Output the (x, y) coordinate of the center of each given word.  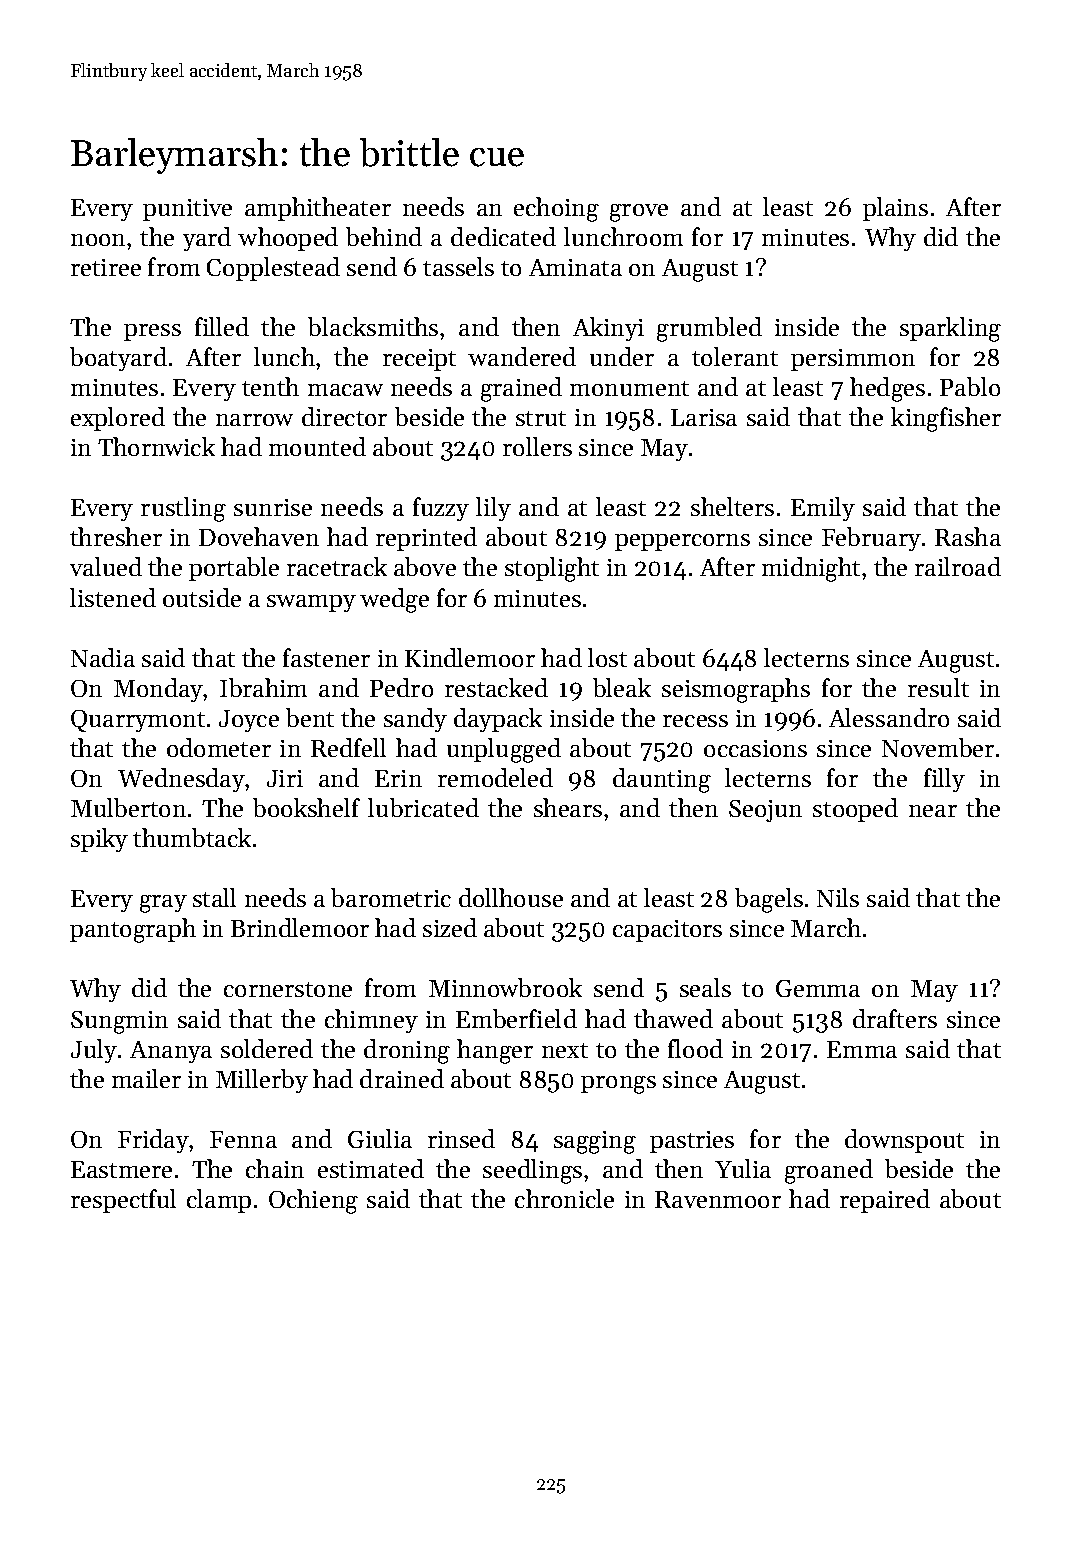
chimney (371, 1021)
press (152, 332)
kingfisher (946, 419)
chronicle (564, 1198)
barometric (391, 897)
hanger (495, 1051)
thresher (116, 536)
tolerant (735, 356)
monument (629, 388)
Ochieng (313, 1201)
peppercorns (682, 542)
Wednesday (181, 780)
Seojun (765, 811)
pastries (692, 1142)
